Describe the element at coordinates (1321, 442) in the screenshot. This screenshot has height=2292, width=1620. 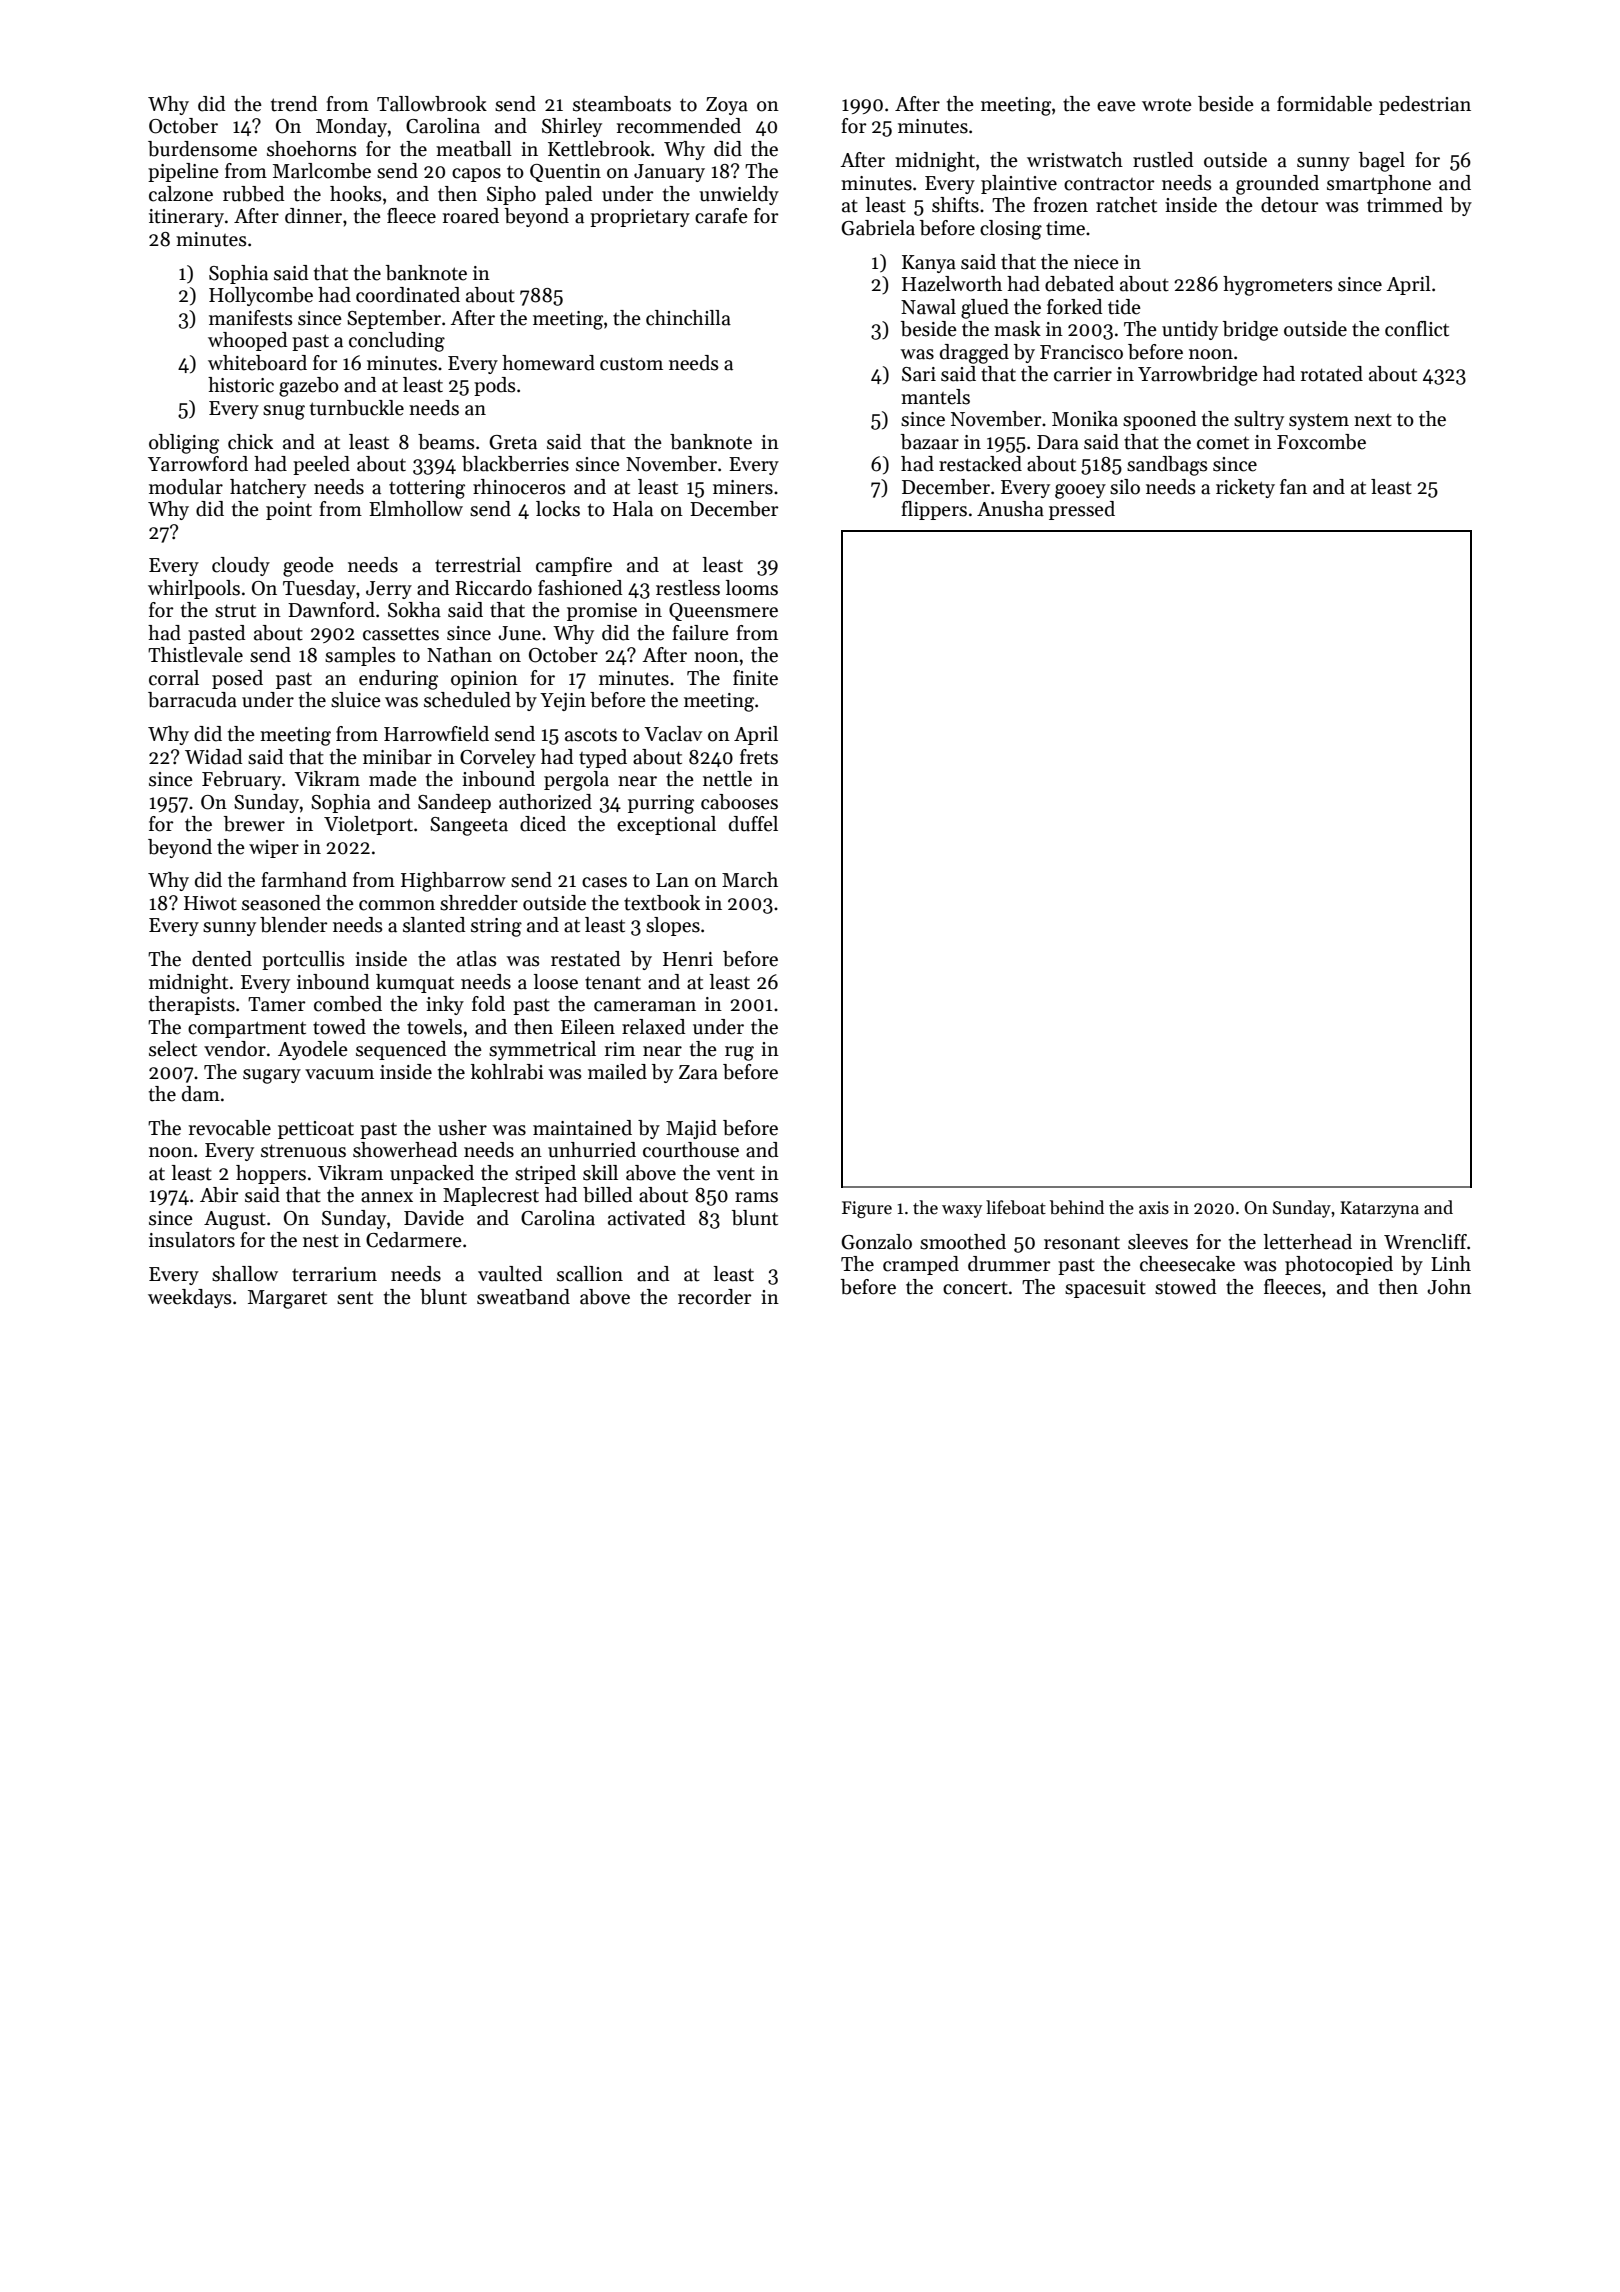
I see `Foxcombe` at that location.
